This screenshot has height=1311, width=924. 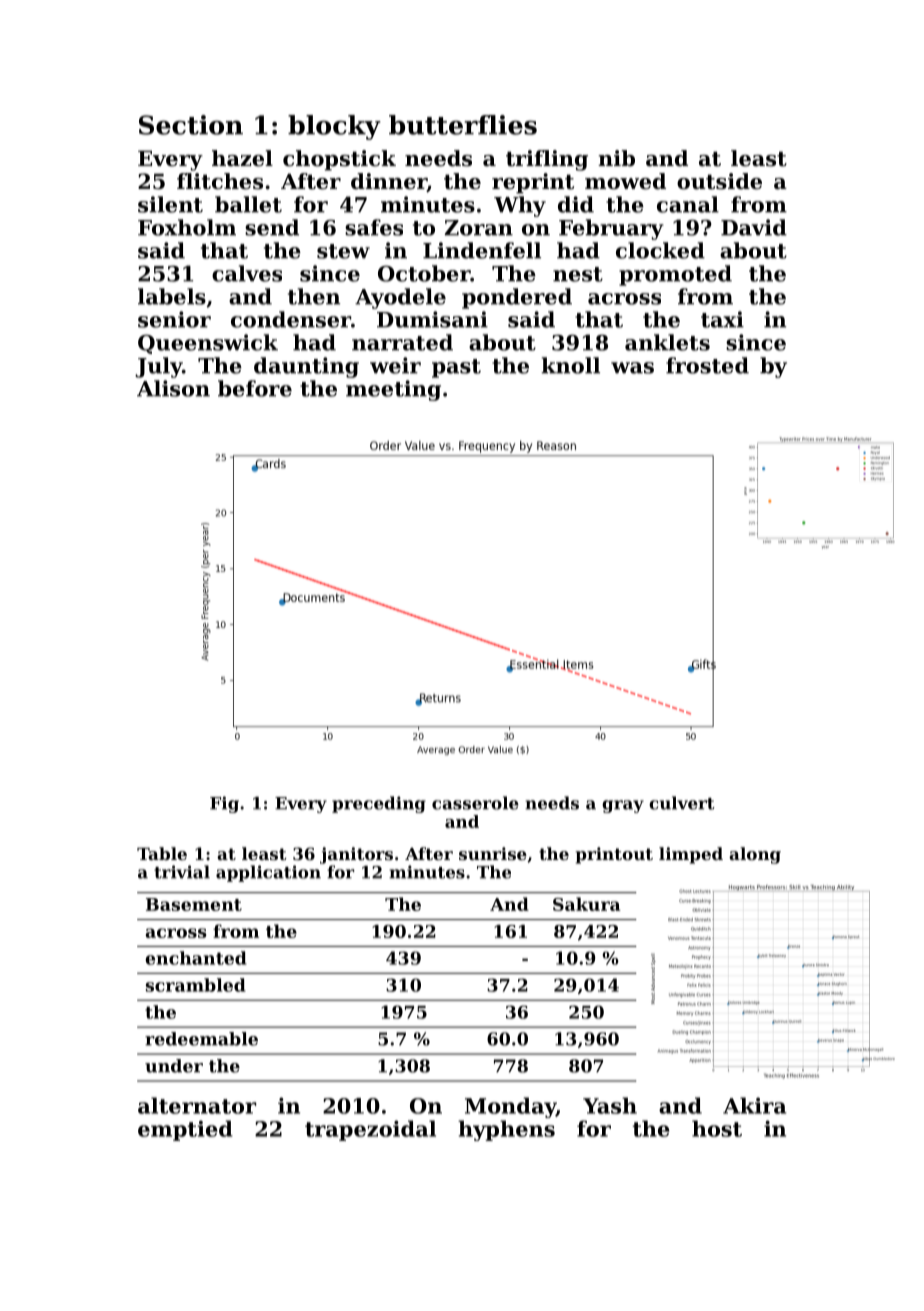 What do you see at coordinates (755, 855) in the screenshot?
I see `along` at bounding box center [755, 855].
